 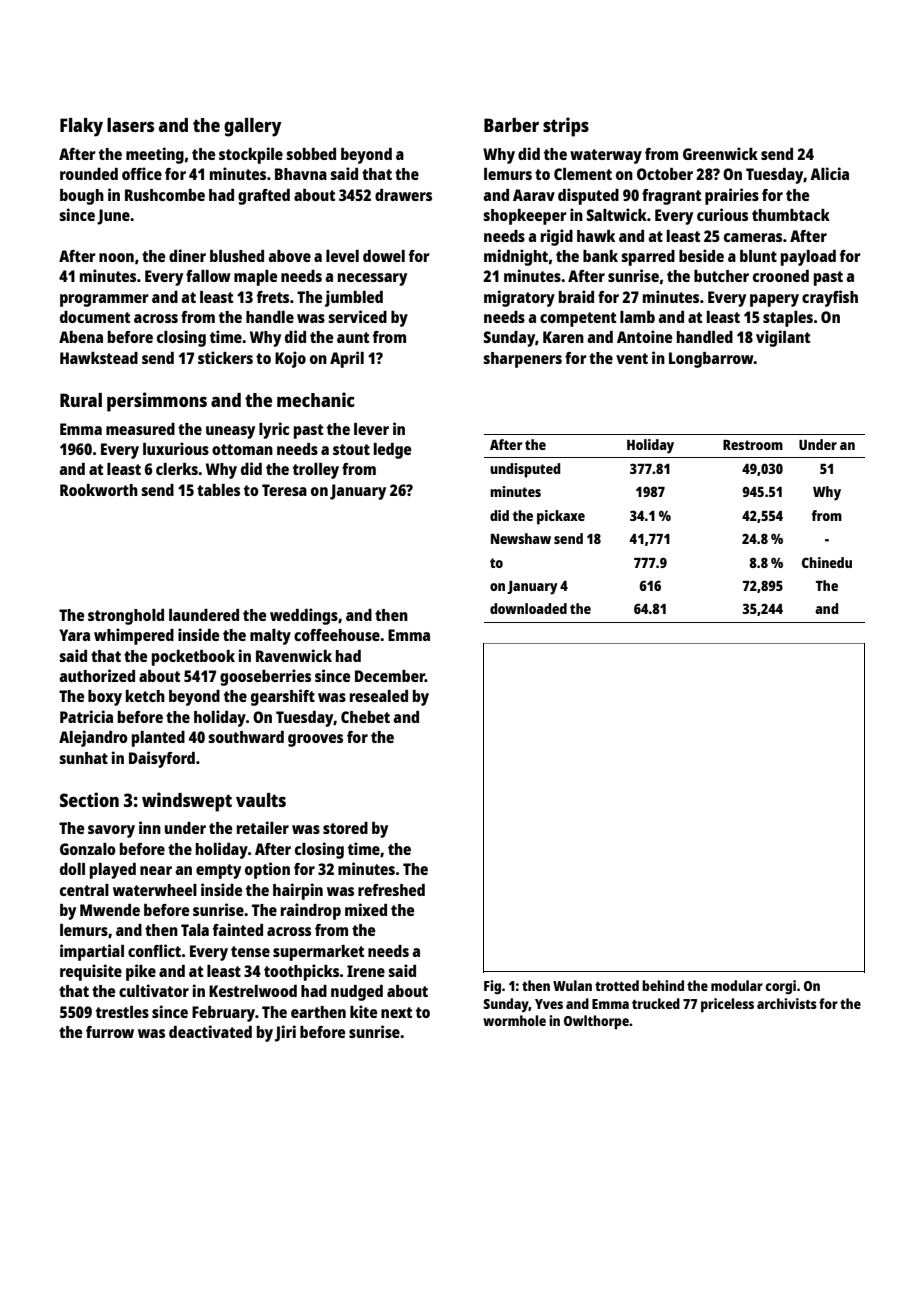 I want to click on savory, so click(x=111, y=831).
